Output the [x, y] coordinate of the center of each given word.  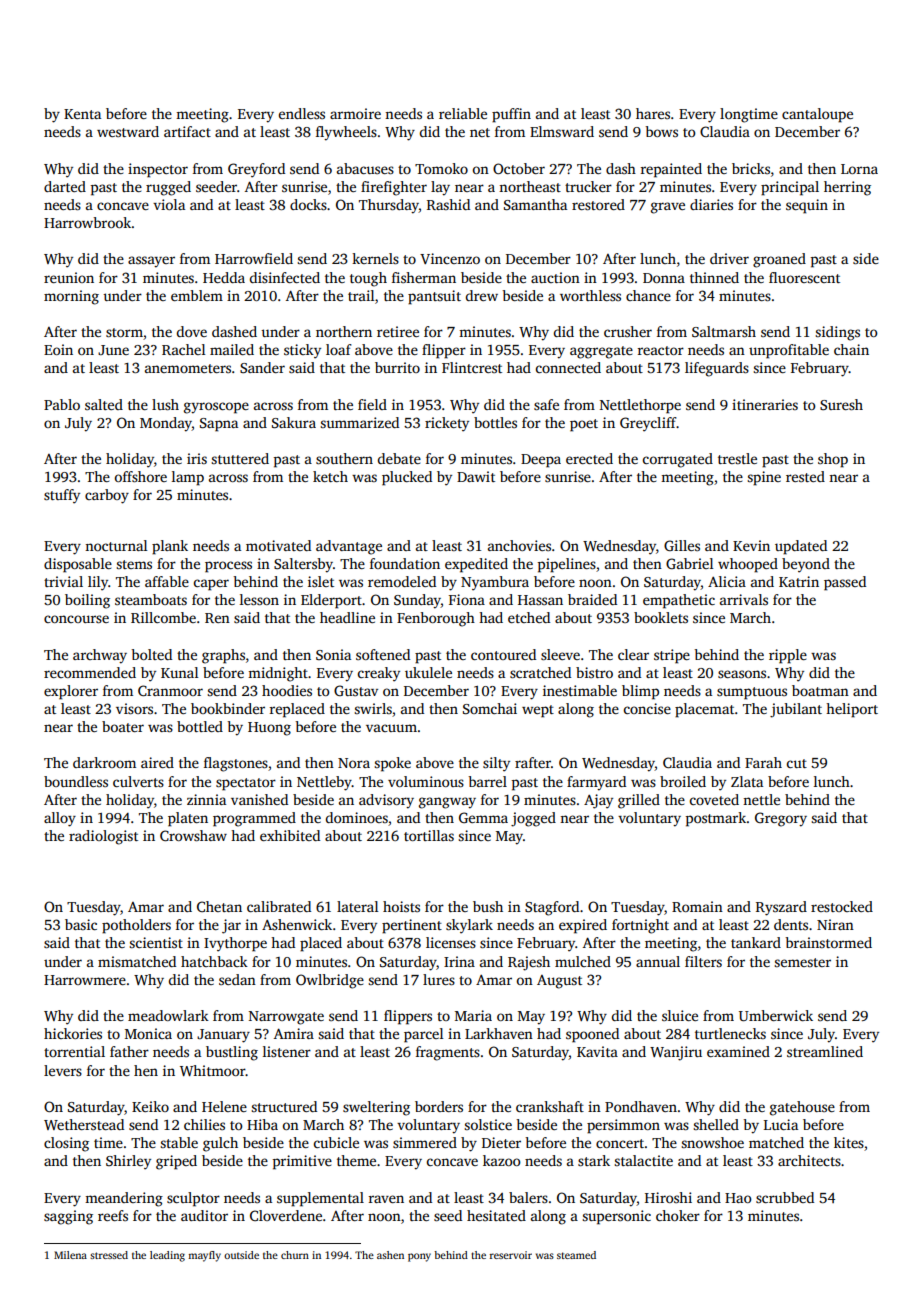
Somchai [490, 708]
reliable [463, 113]
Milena [70, 1255]
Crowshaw [193, 835]
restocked [842, 906]
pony [419, 1257]
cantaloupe [817, 115]
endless [302, 113]
